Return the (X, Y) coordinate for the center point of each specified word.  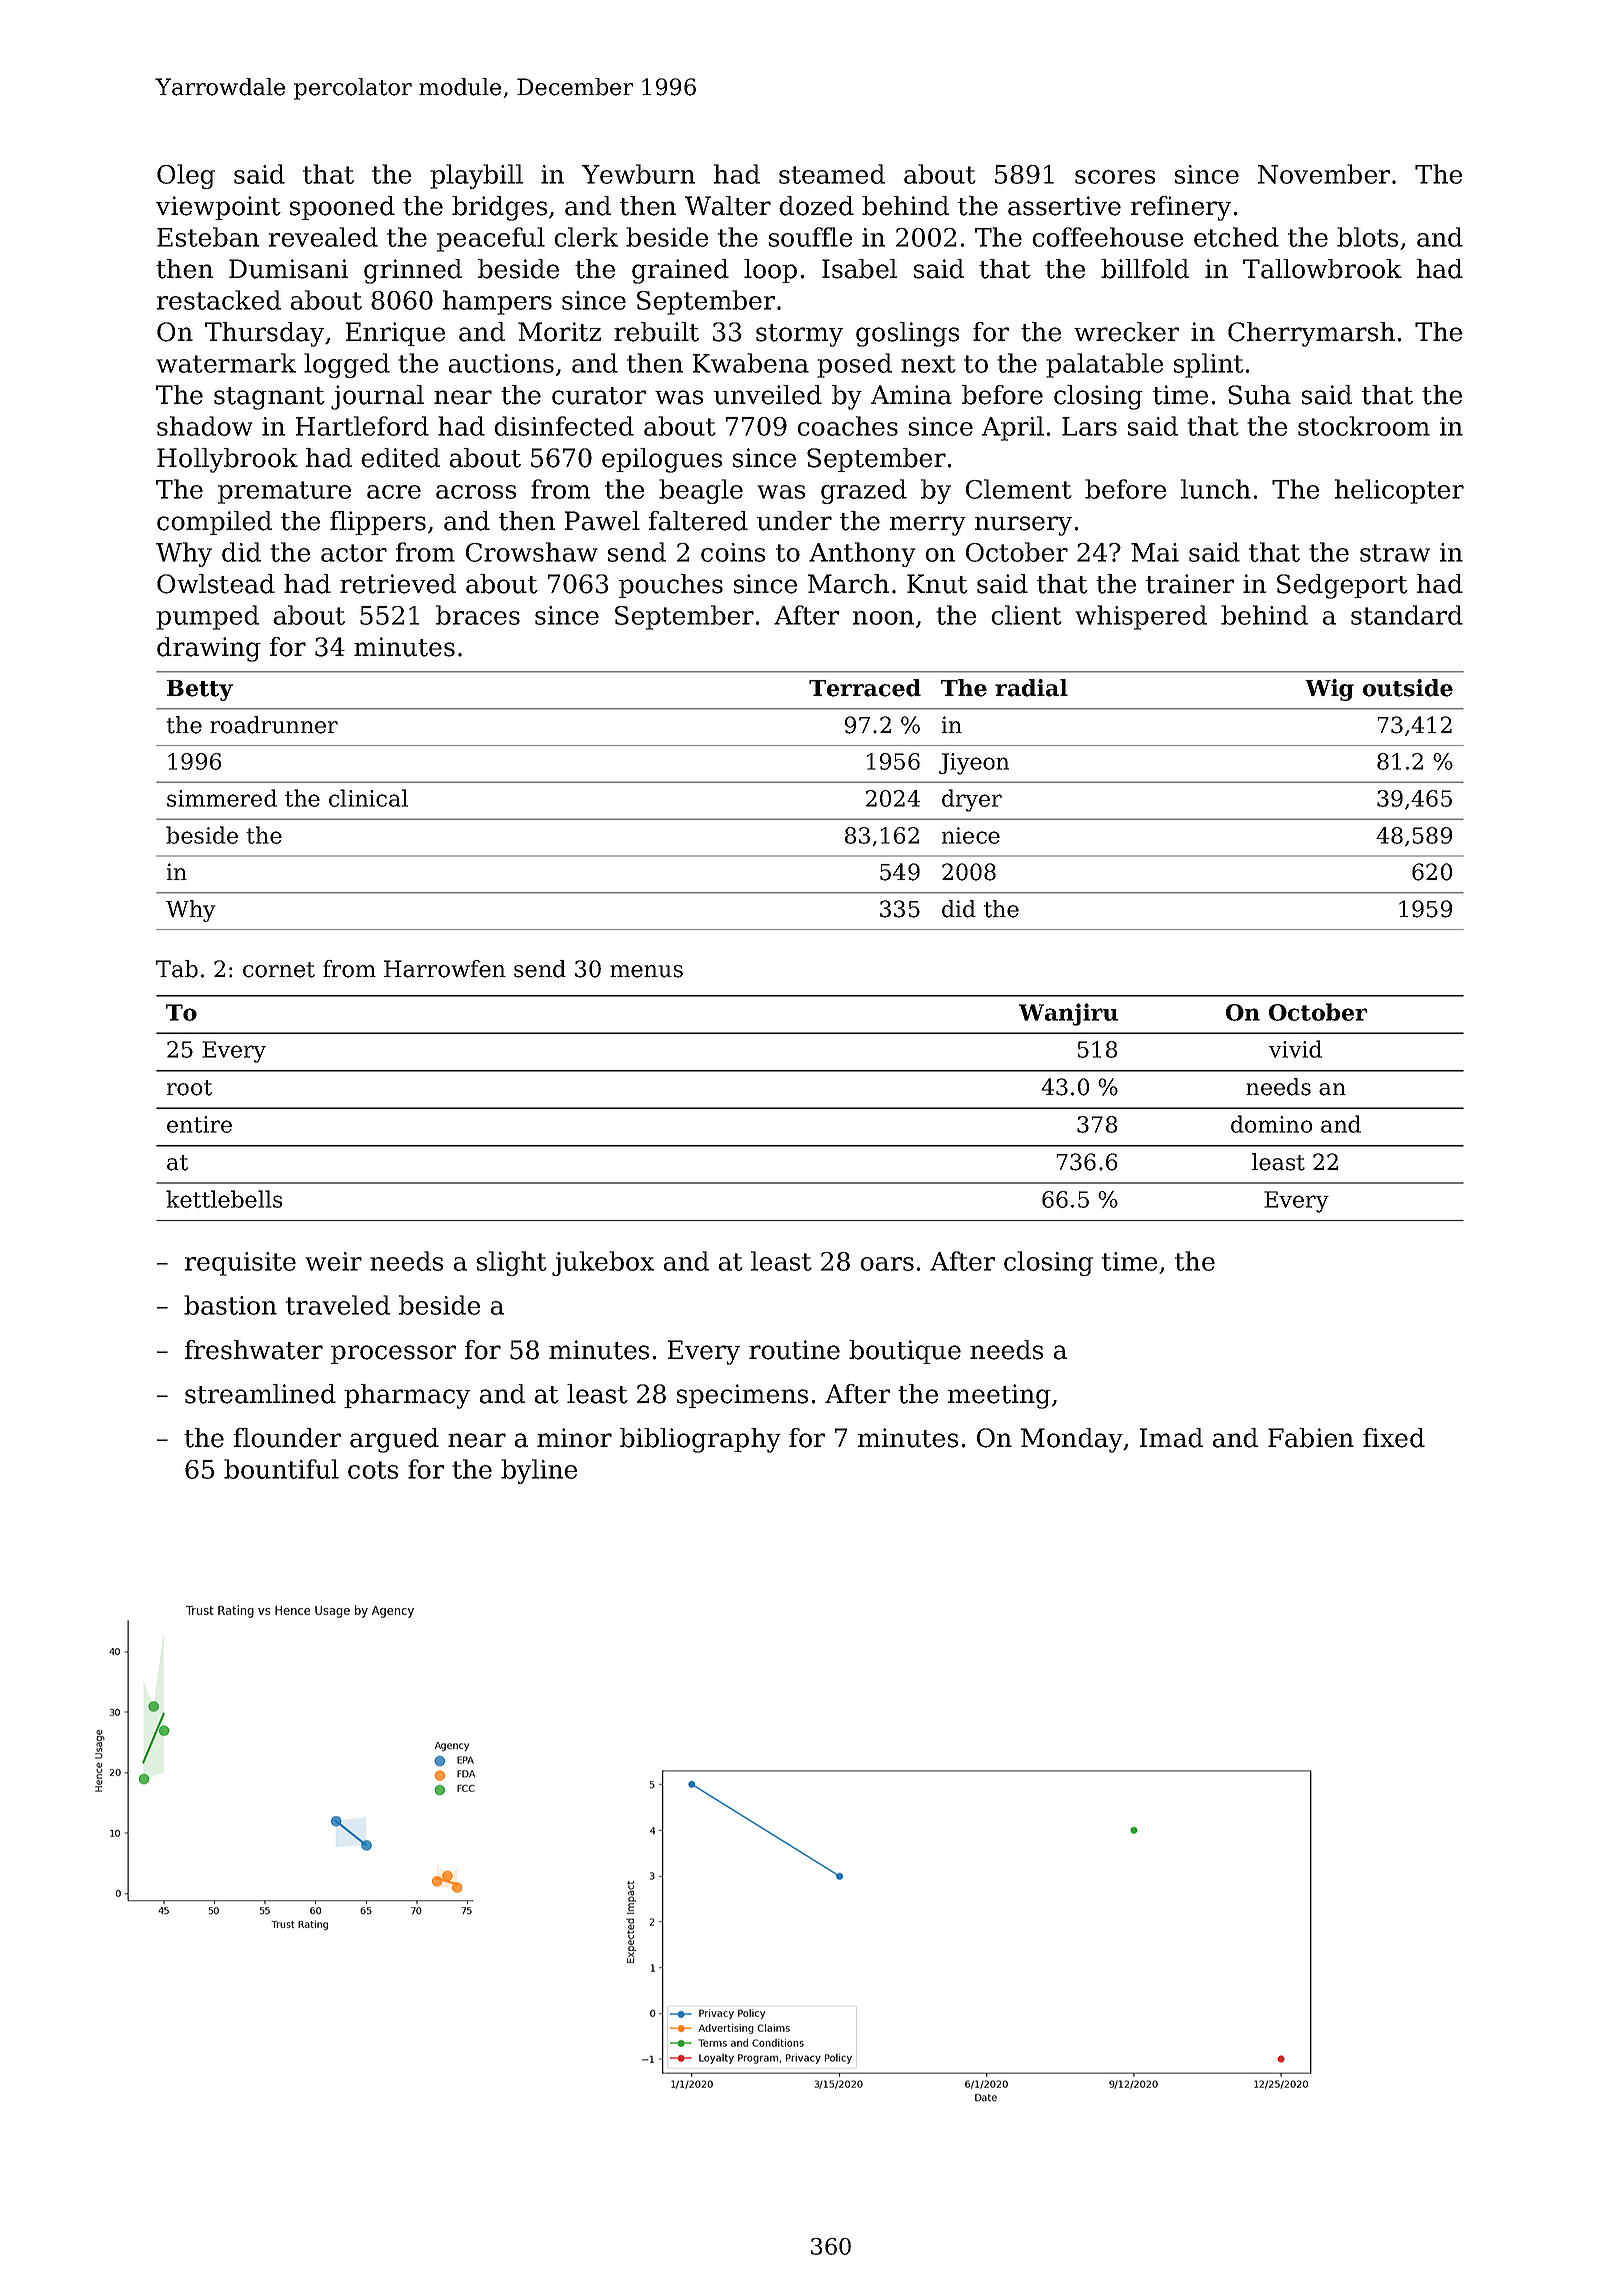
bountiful (281, 1469)
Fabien (1311, 1438)
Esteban (208, 237)
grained (680, 271)
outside (1408, 688)
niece (971, 835)
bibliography (700, 1440)
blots (1367, 237)
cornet (279, 970)
